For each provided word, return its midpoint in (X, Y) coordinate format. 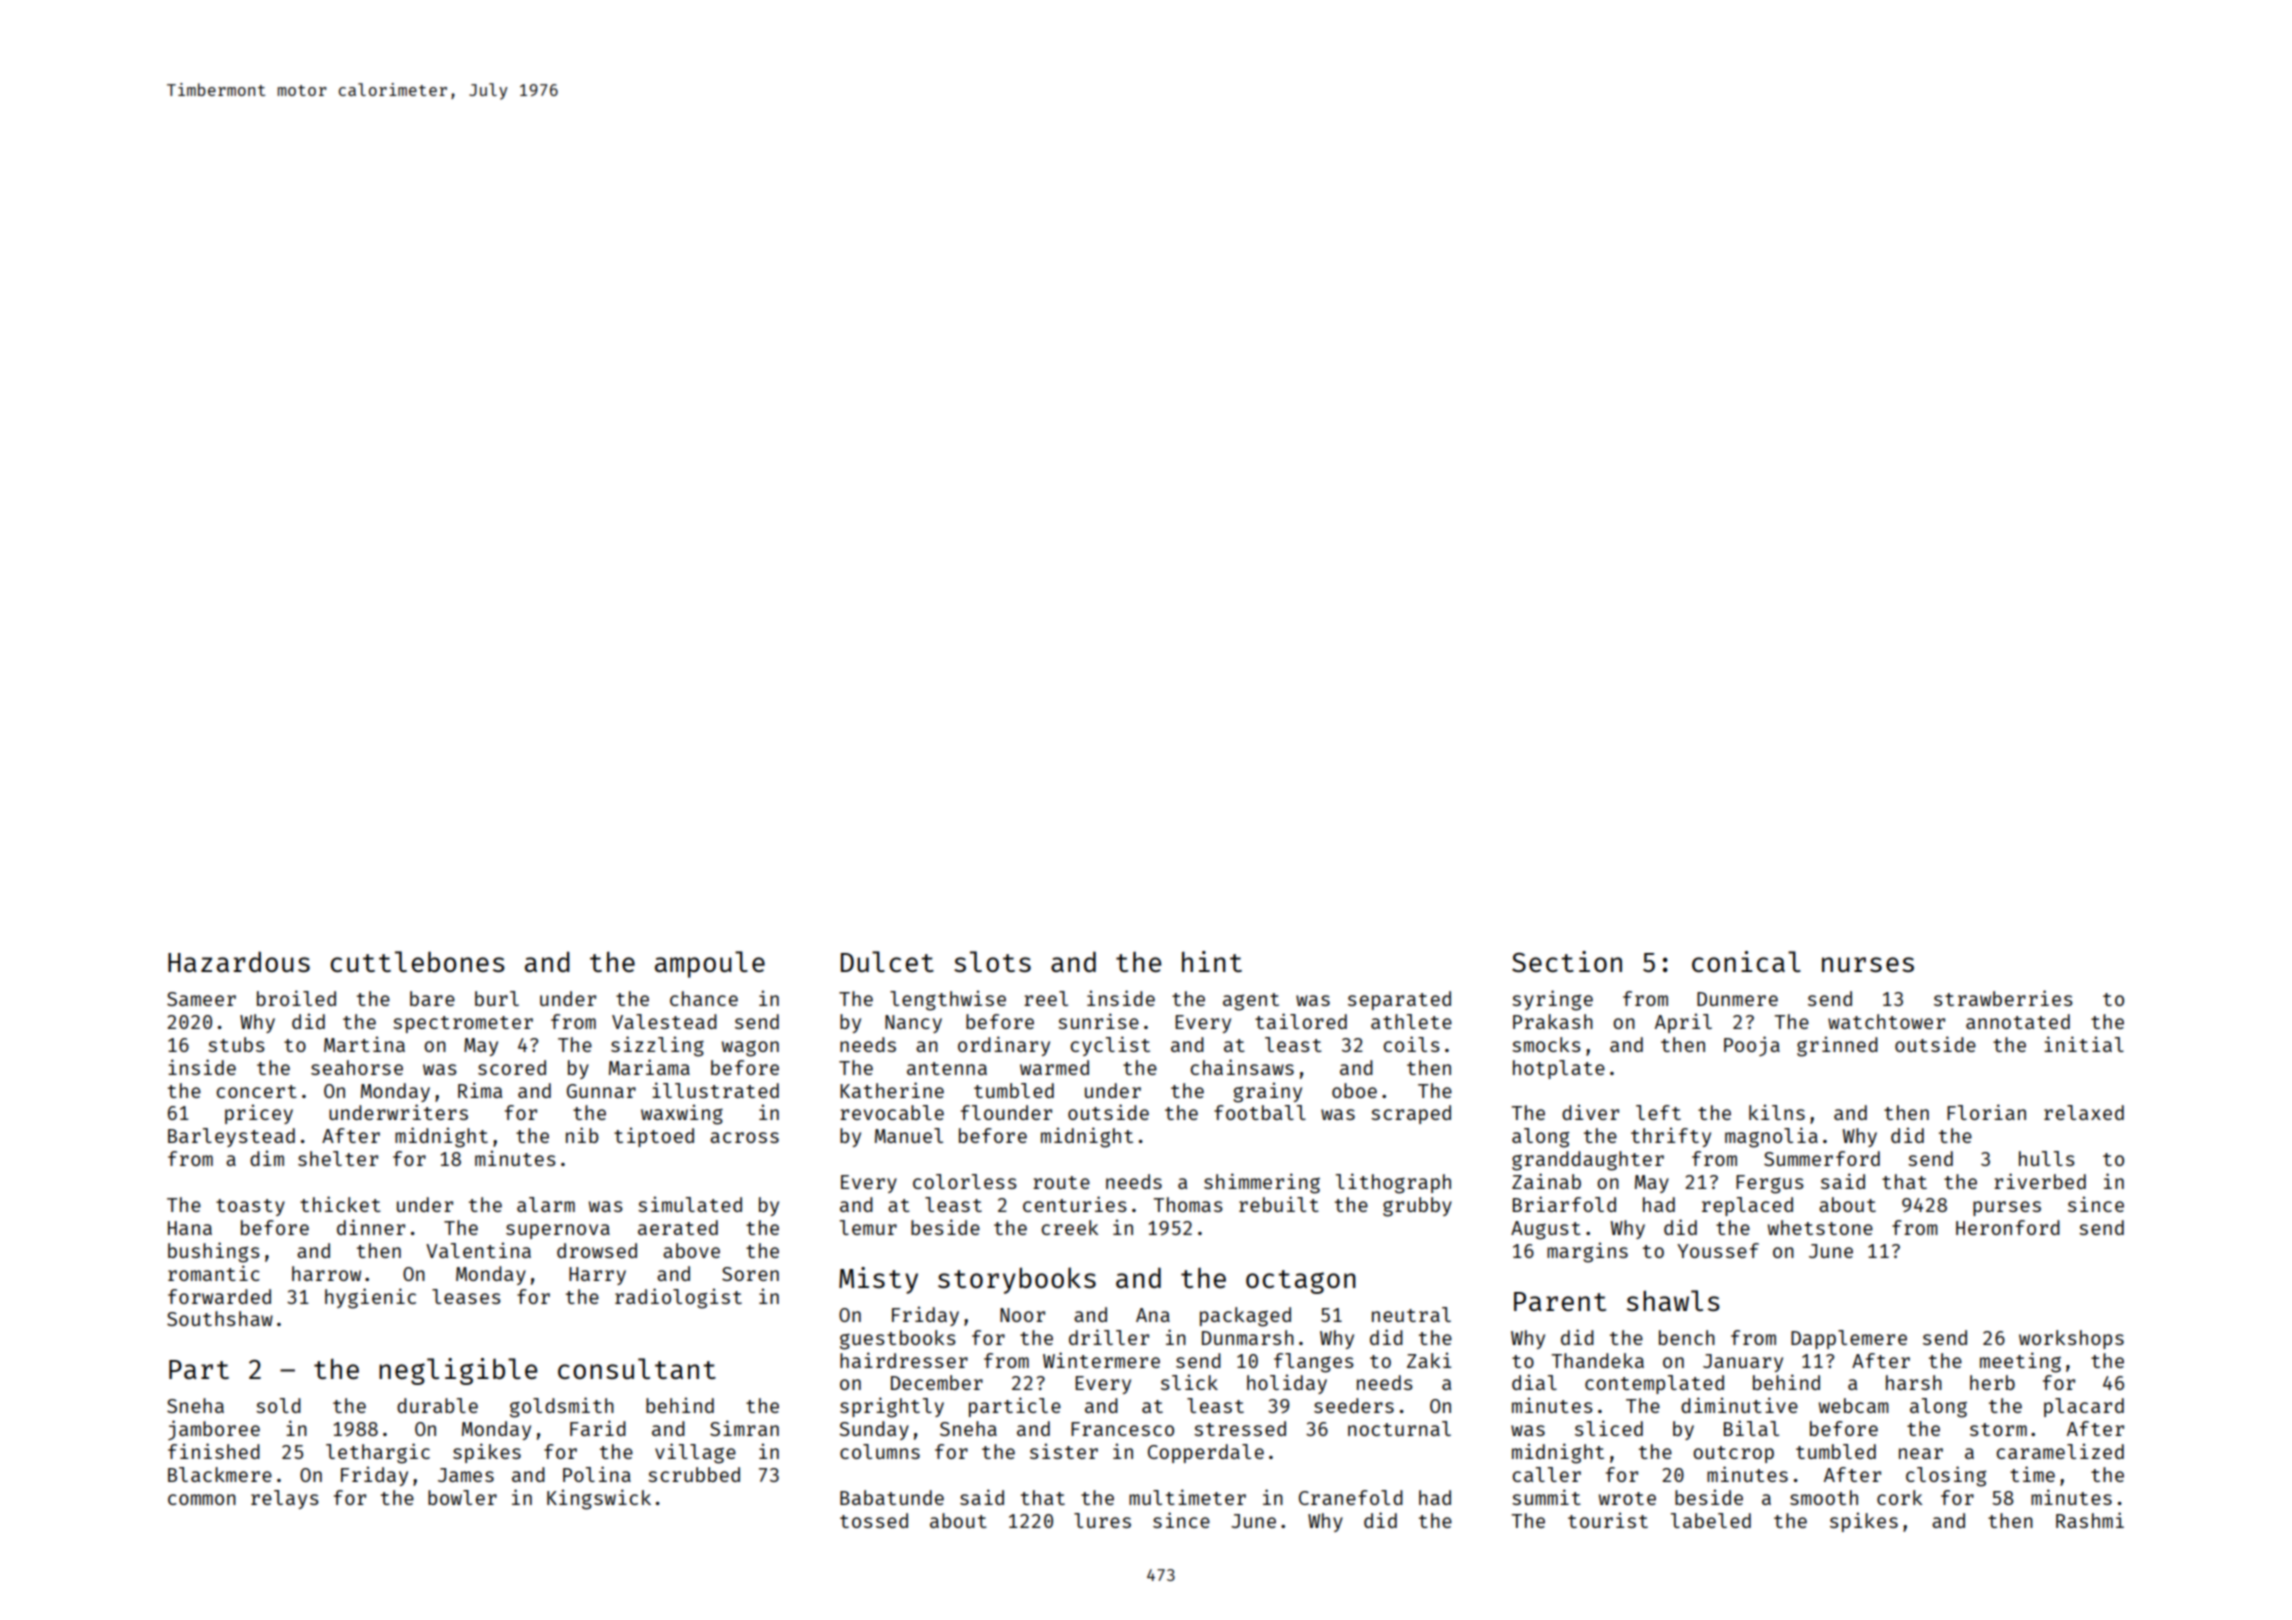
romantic (214, 1273)
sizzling (657, 1046)
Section (1567, 961)
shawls (1673, 1300)
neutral (1411, 1314)
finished (214, 1451)
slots (992, 961)
